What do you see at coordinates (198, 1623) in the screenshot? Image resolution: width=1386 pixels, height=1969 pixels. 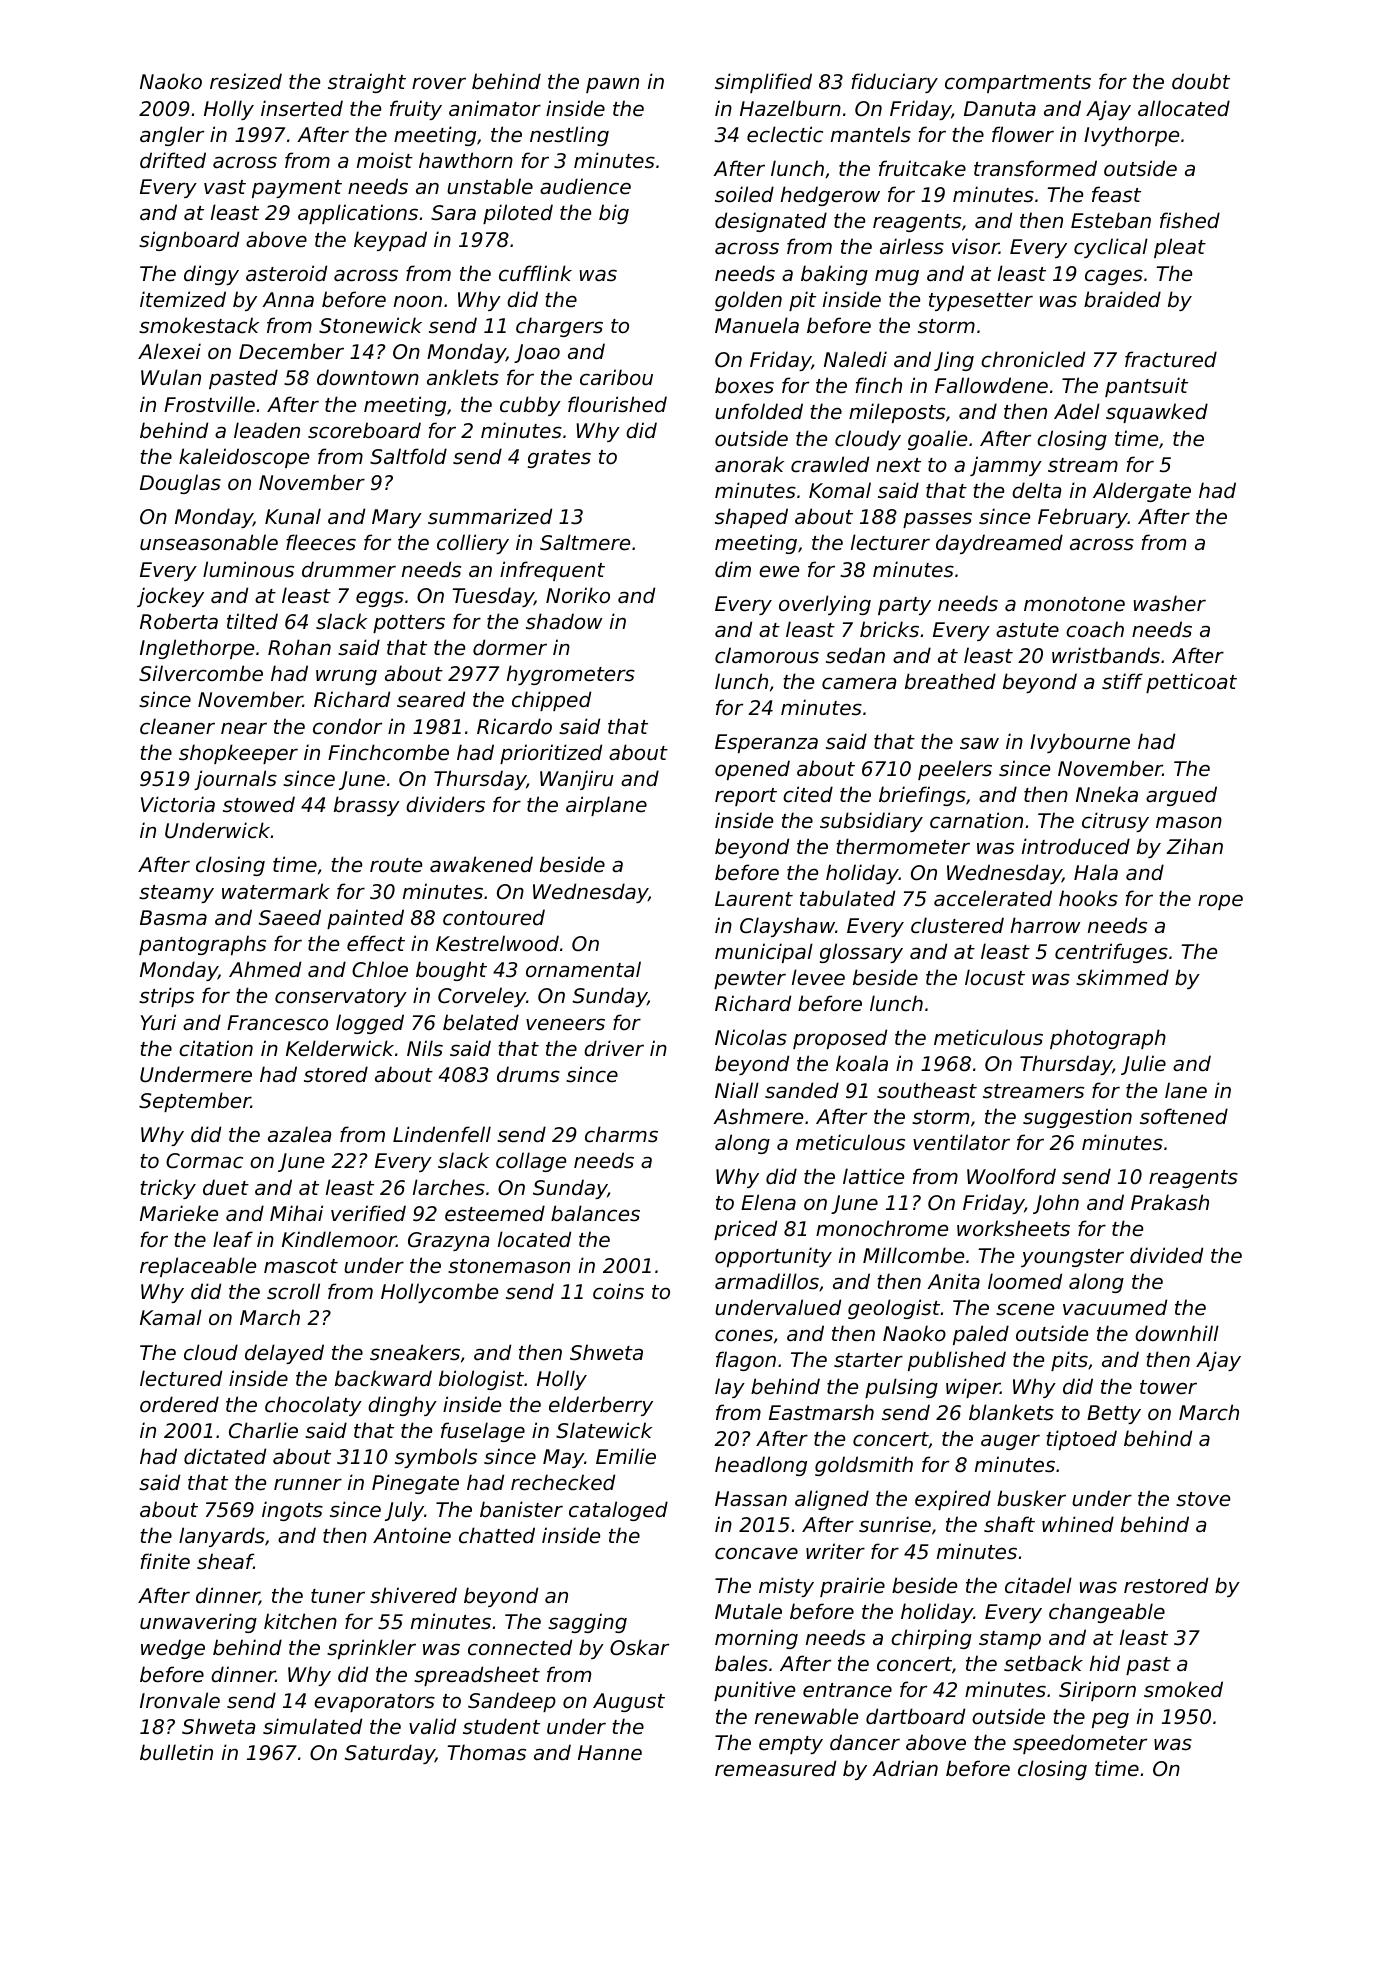 I see `unwavering` at bounding box center [198, 1623].
